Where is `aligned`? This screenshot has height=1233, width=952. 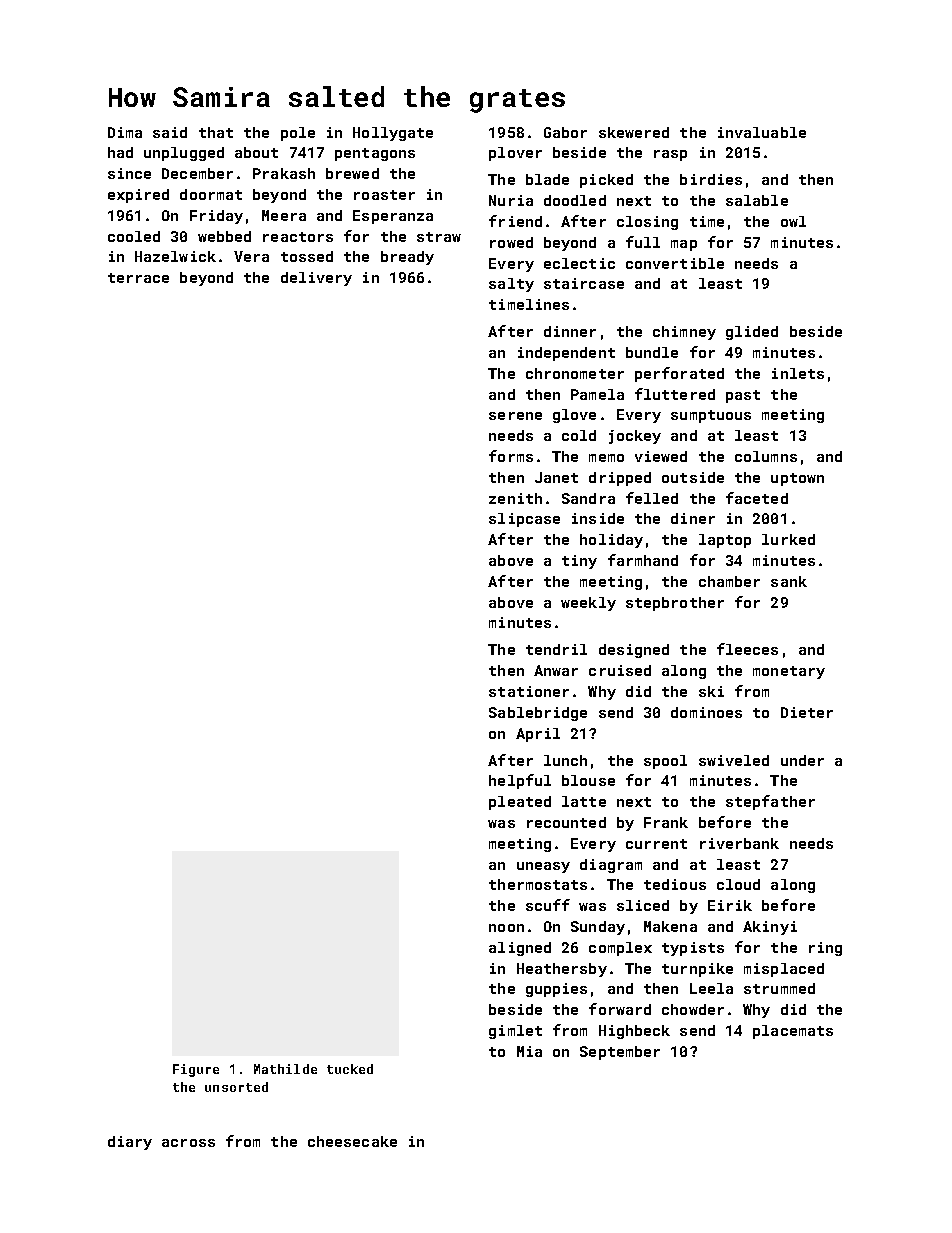 aligned is located at coordinates (520, 949).
